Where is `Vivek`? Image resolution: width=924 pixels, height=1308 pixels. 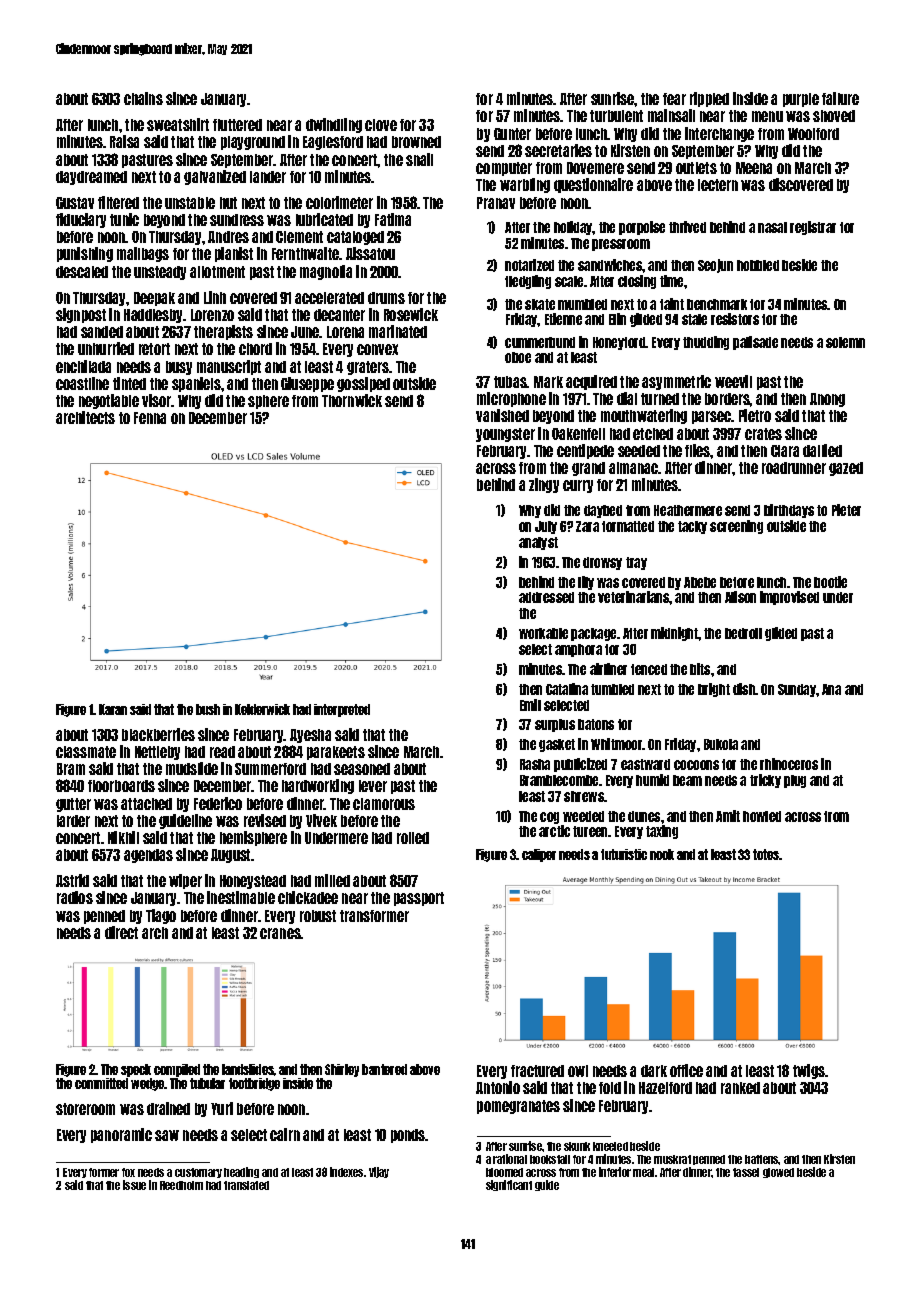
Vivek is located at coordinates (321, 820).
